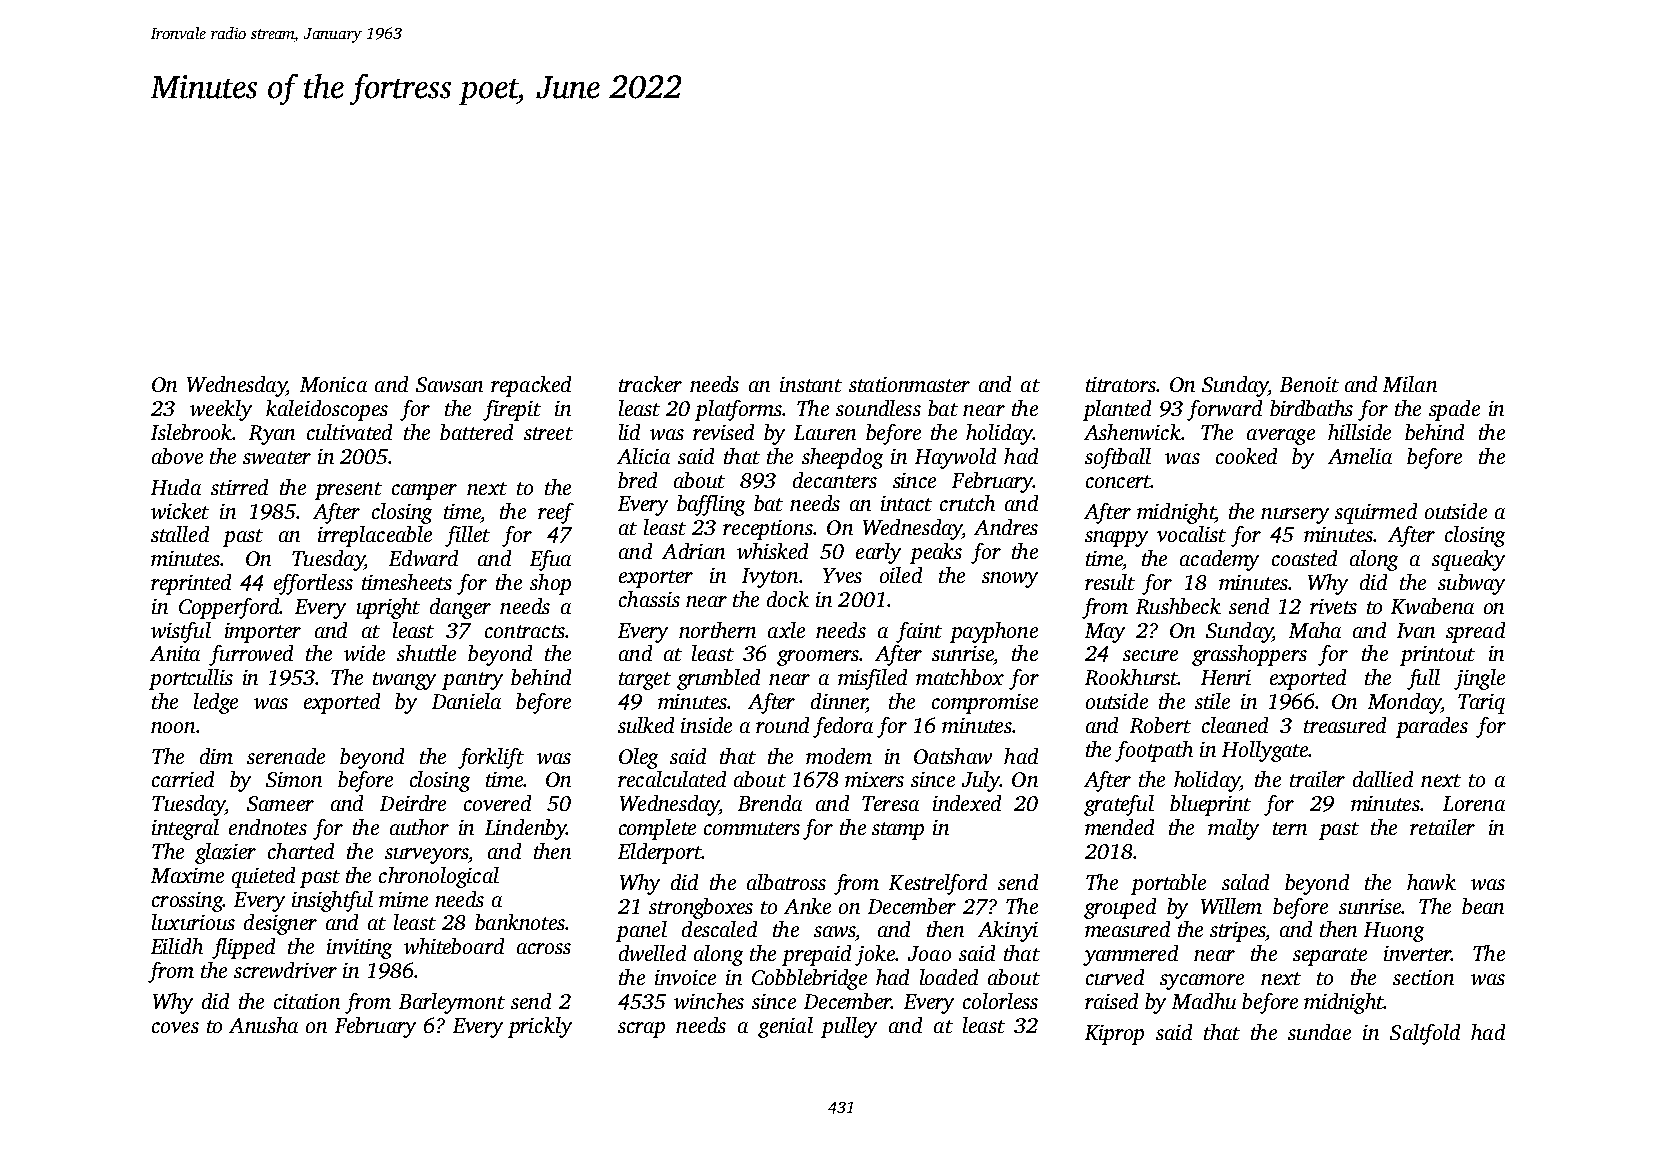  I want to click on July, so click(981, 781).
